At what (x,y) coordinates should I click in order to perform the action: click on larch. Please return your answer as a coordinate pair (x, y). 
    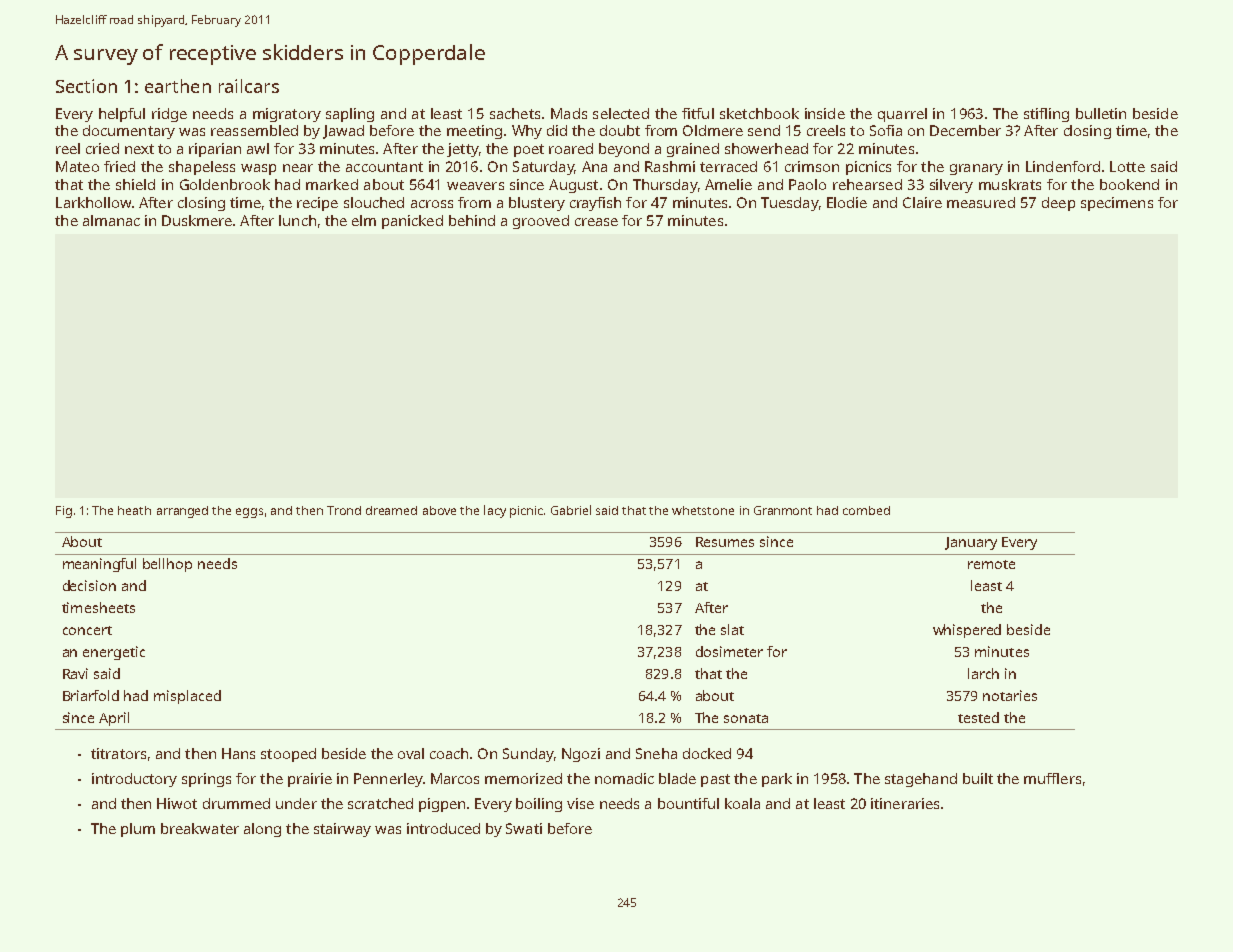
    Looking at the image, I should click on (983, 673).
